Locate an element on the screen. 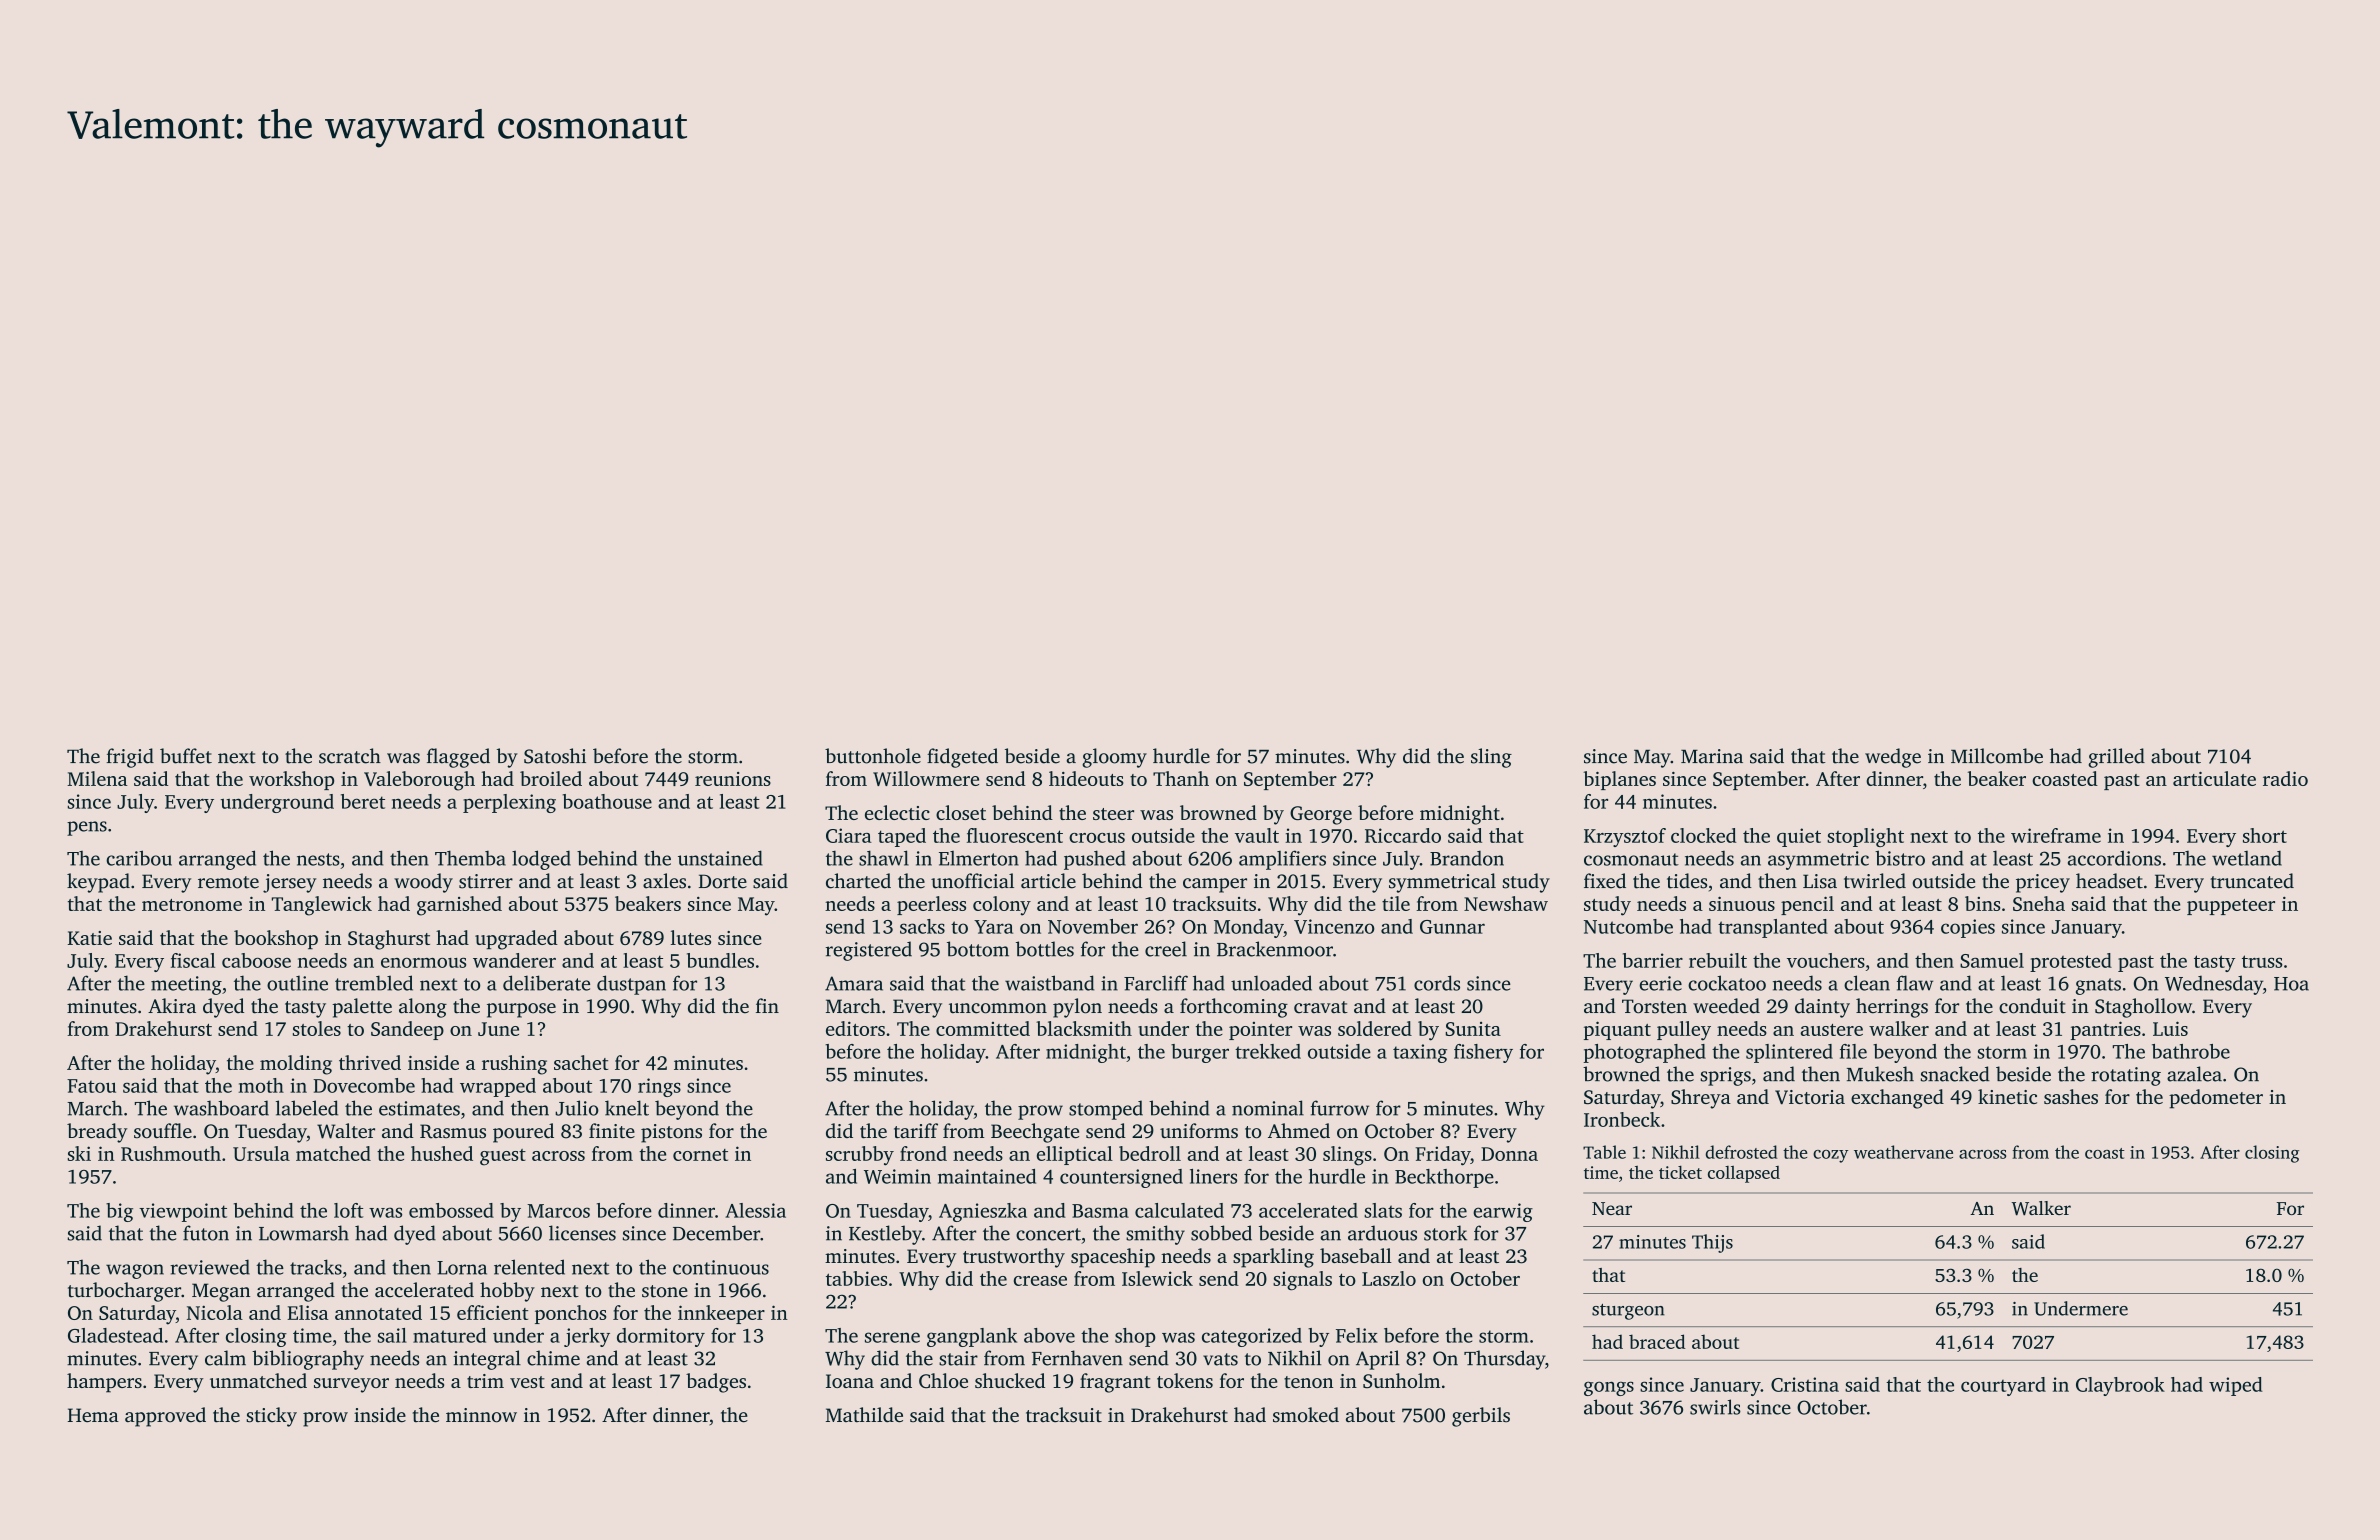 This screenshot has height=1540, width=2380. Thijs is located at coordinates (1712, 1243).
